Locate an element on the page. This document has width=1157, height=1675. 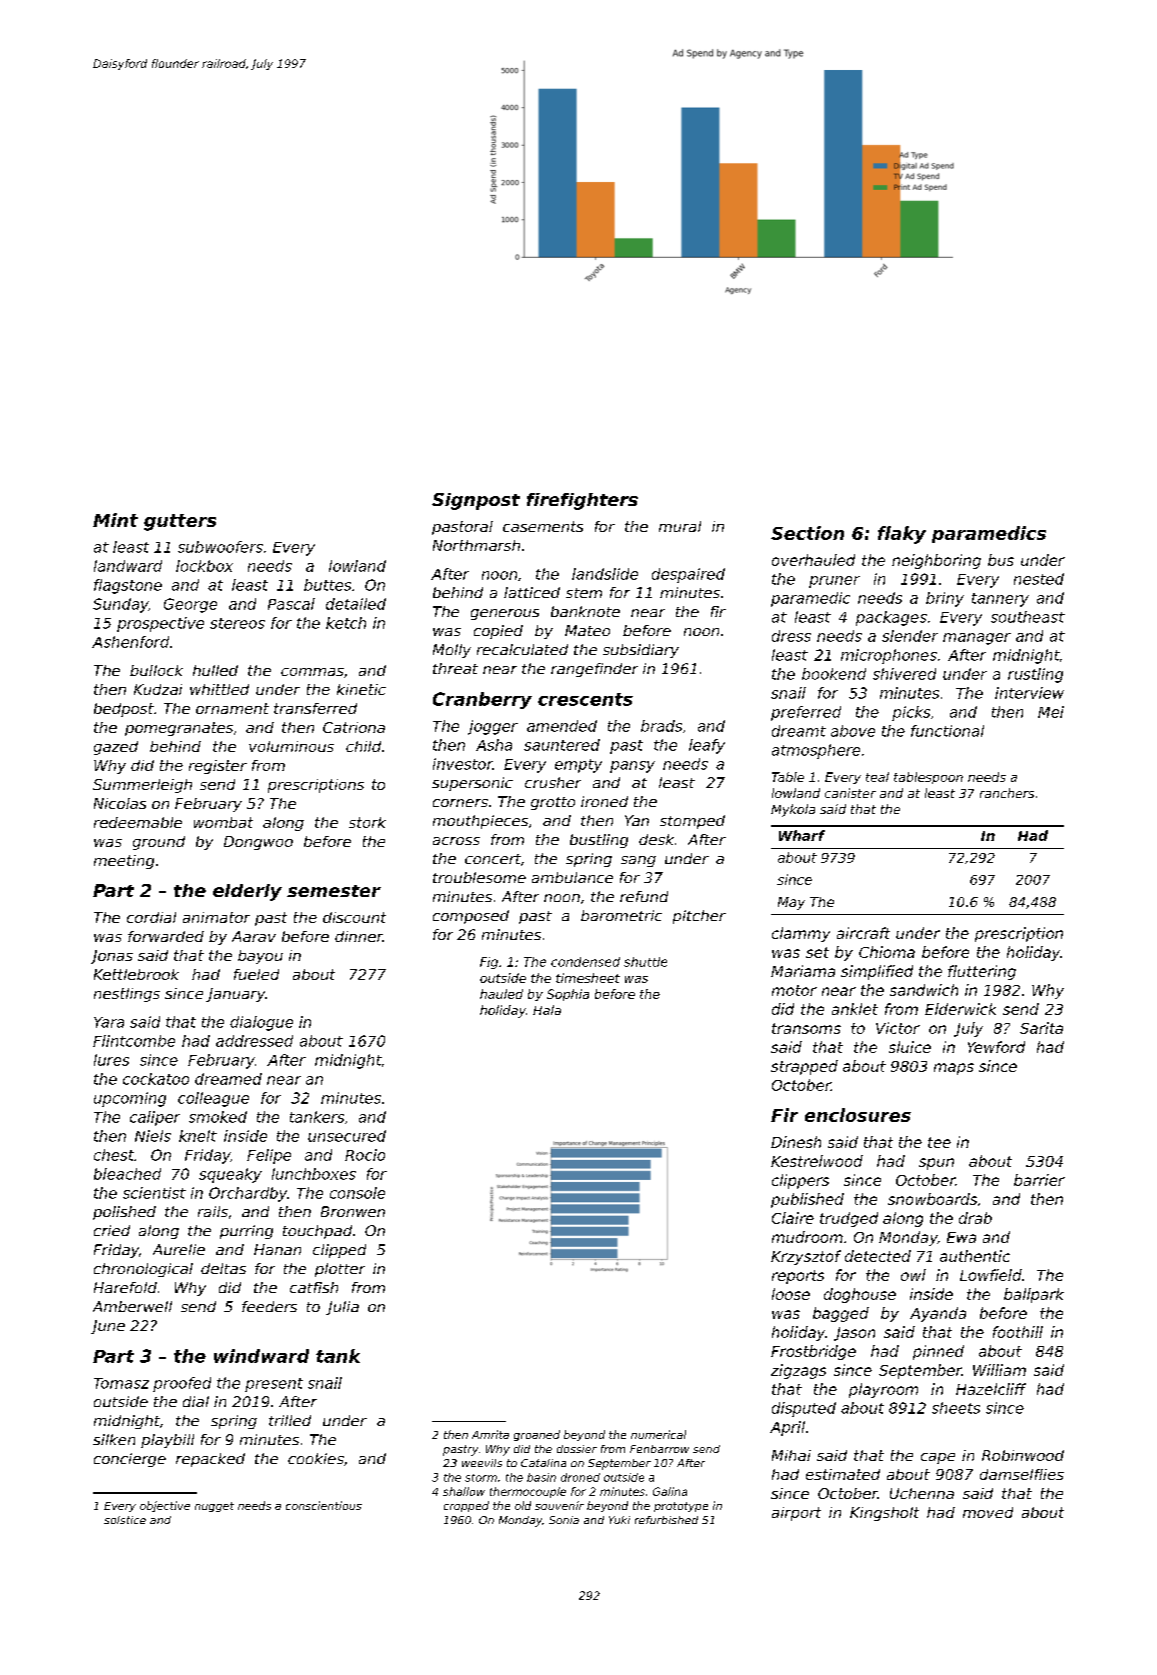
squeaky is located at coordinates (230, 1175).
